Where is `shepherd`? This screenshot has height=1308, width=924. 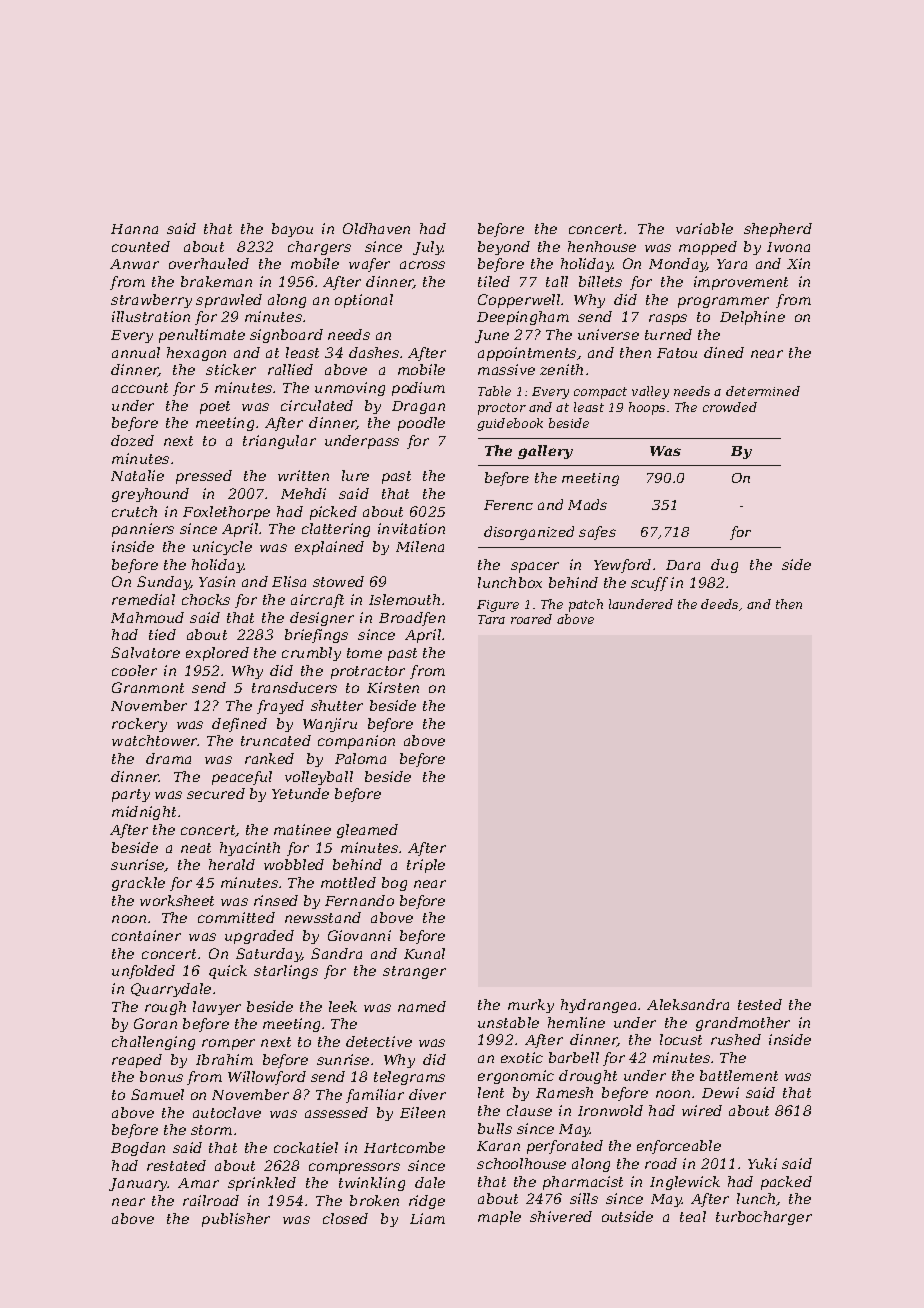 shepherd is located at coordinates (778, 230).
